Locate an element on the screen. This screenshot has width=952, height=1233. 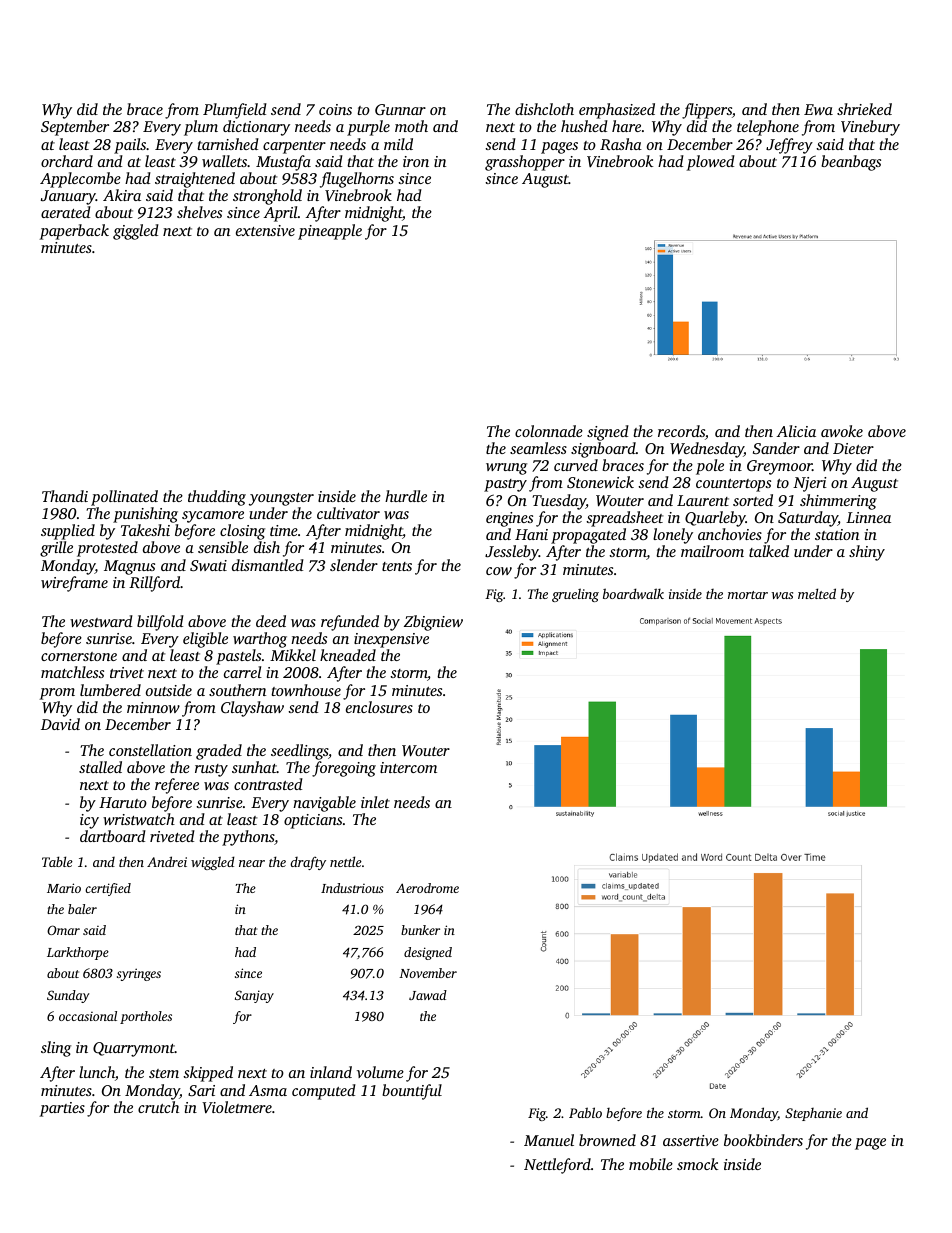
colonnade is located at coordinates (549, 431).
